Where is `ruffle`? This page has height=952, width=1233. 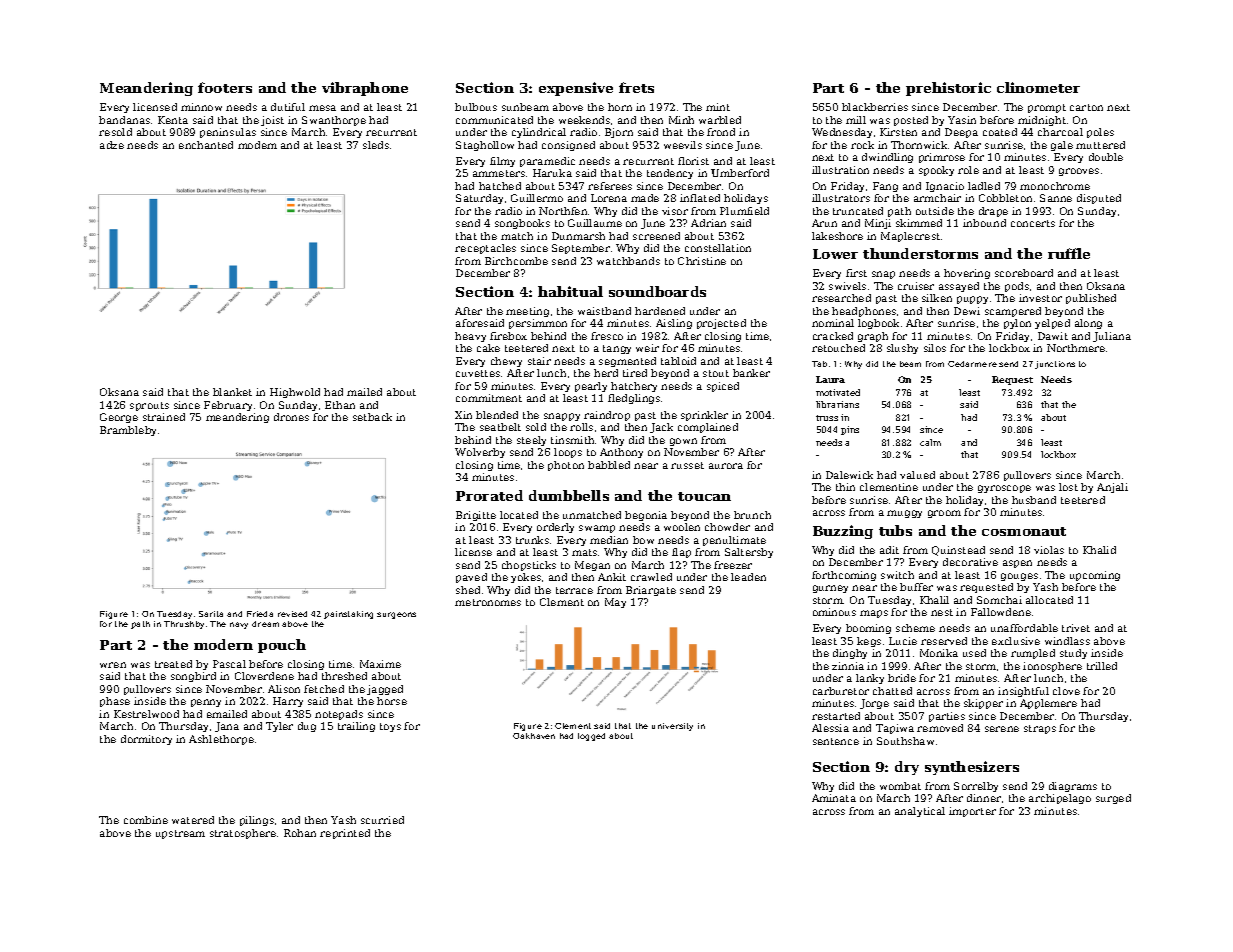 ruffle is located at coordinates (1069, 253).
